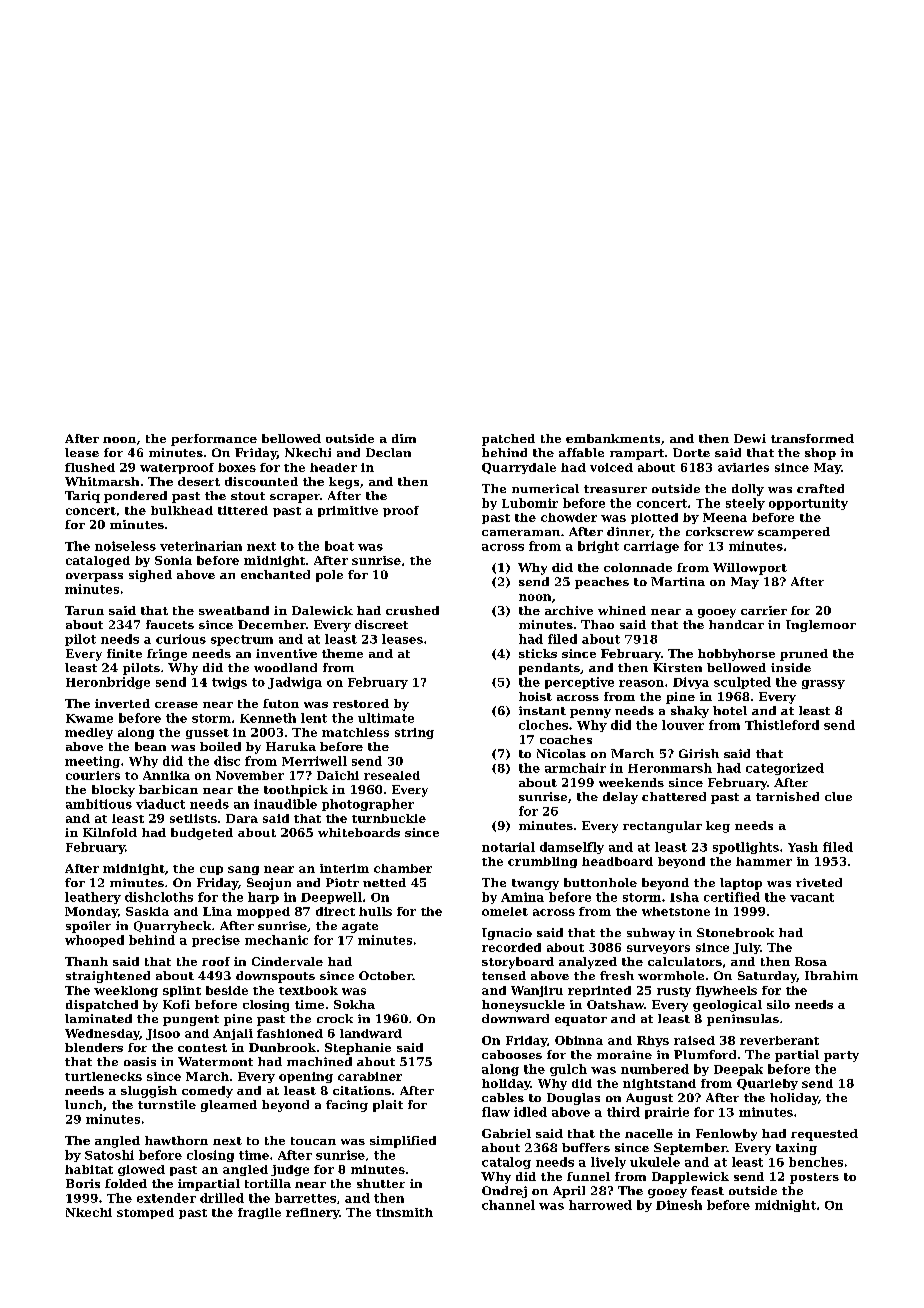 Image resolution: width=924 pixels, height=1308 pixels. I want to click on embankments, so click(613, 438).
